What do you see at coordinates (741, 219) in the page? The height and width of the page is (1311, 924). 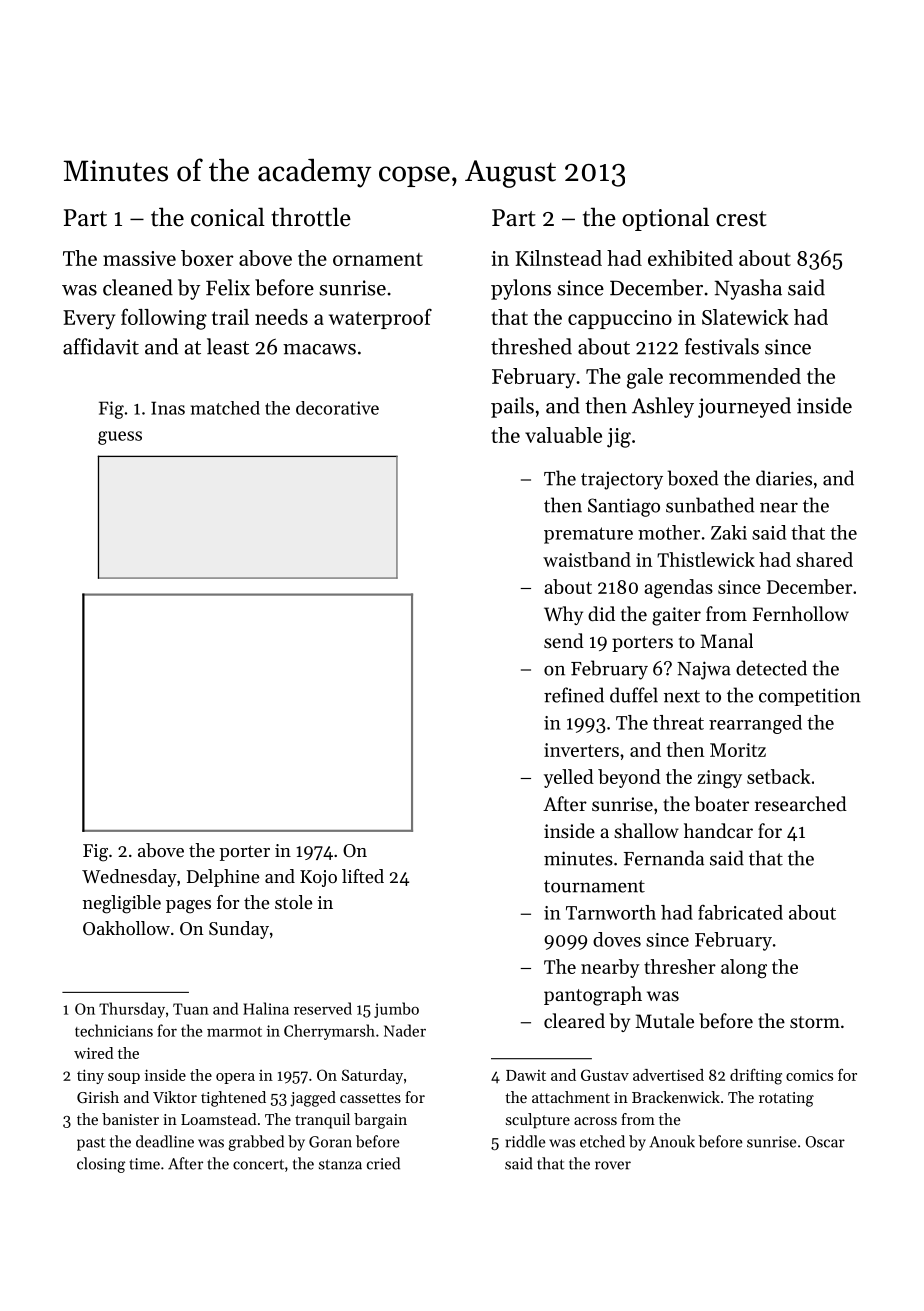 I see `crest` at bounding box center [741, 219].
